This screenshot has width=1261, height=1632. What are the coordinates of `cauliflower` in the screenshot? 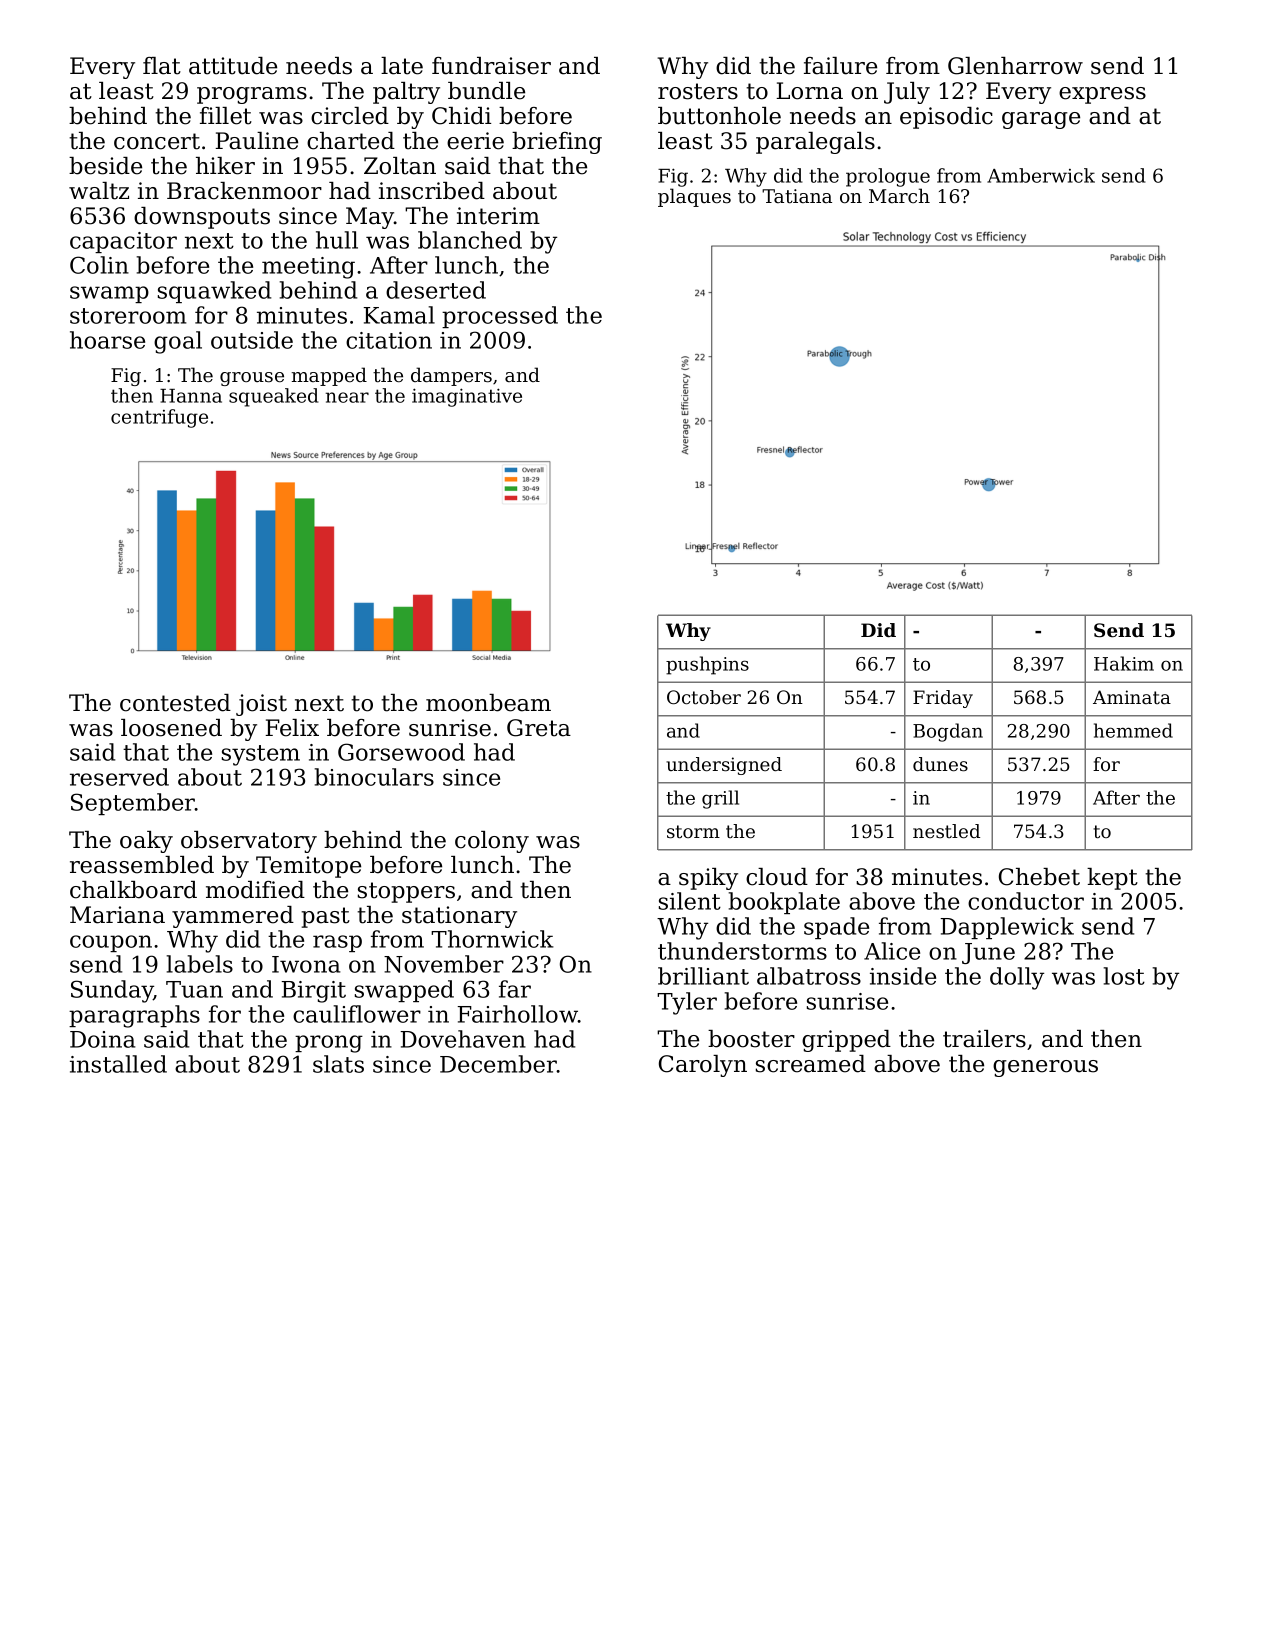 It's located at (357, 1014).
